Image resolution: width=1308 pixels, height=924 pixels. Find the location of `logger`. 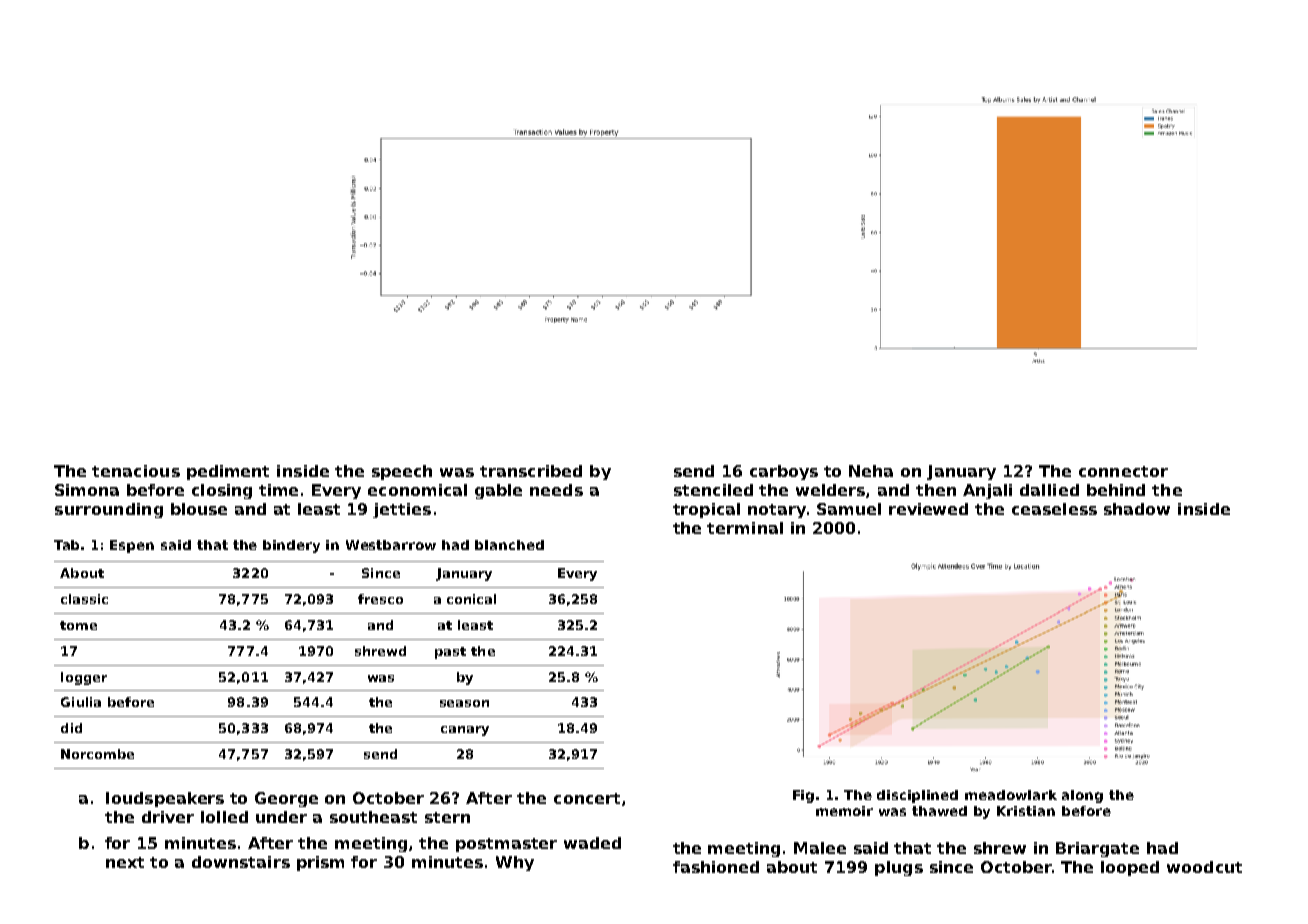

logger is located at coordinates (84, 678).
